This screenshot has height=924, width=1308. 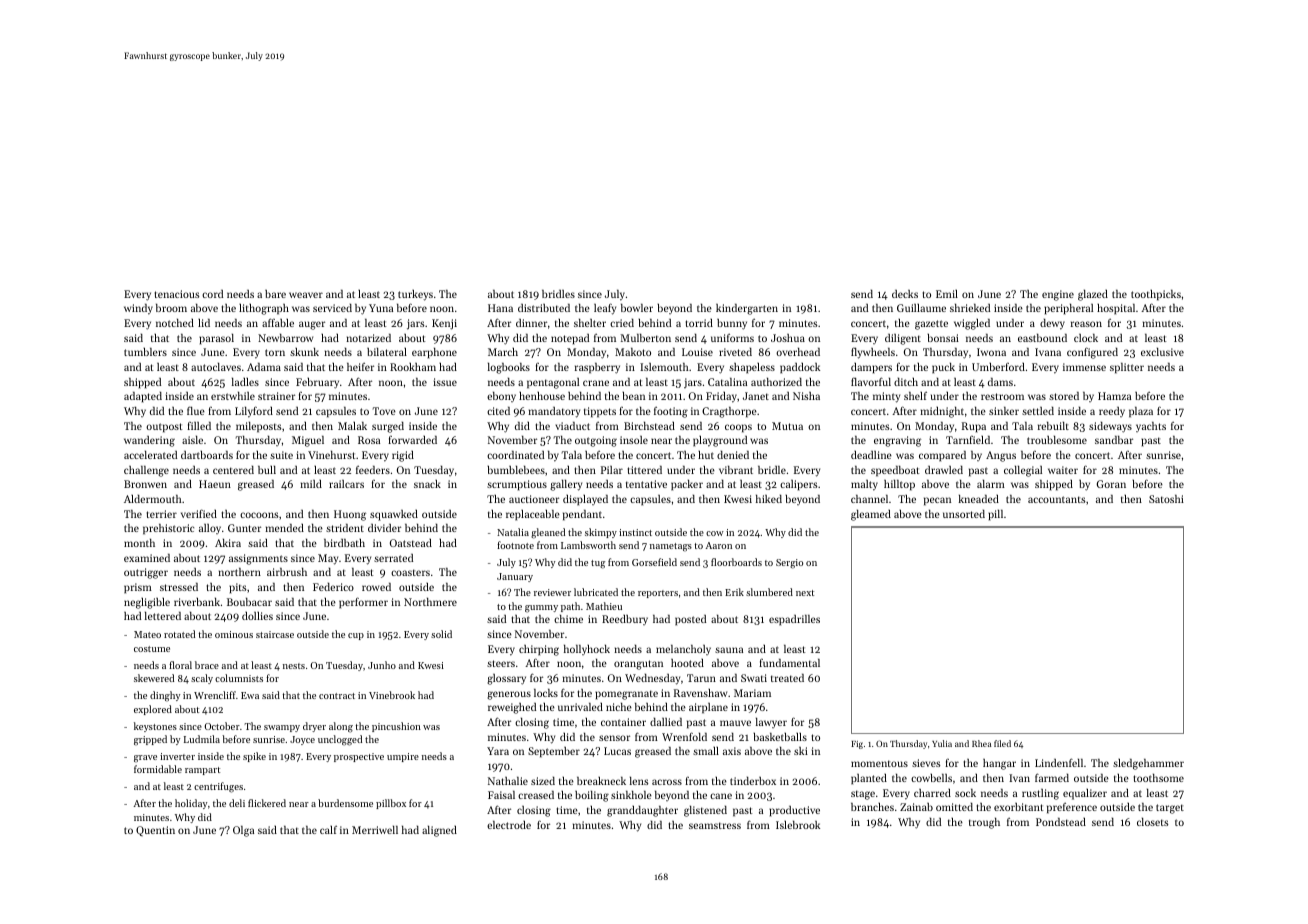 What do you see at coordinates (1002, 743) in the screenshot?
I see `filed` at bounding box center [1002, 743].
